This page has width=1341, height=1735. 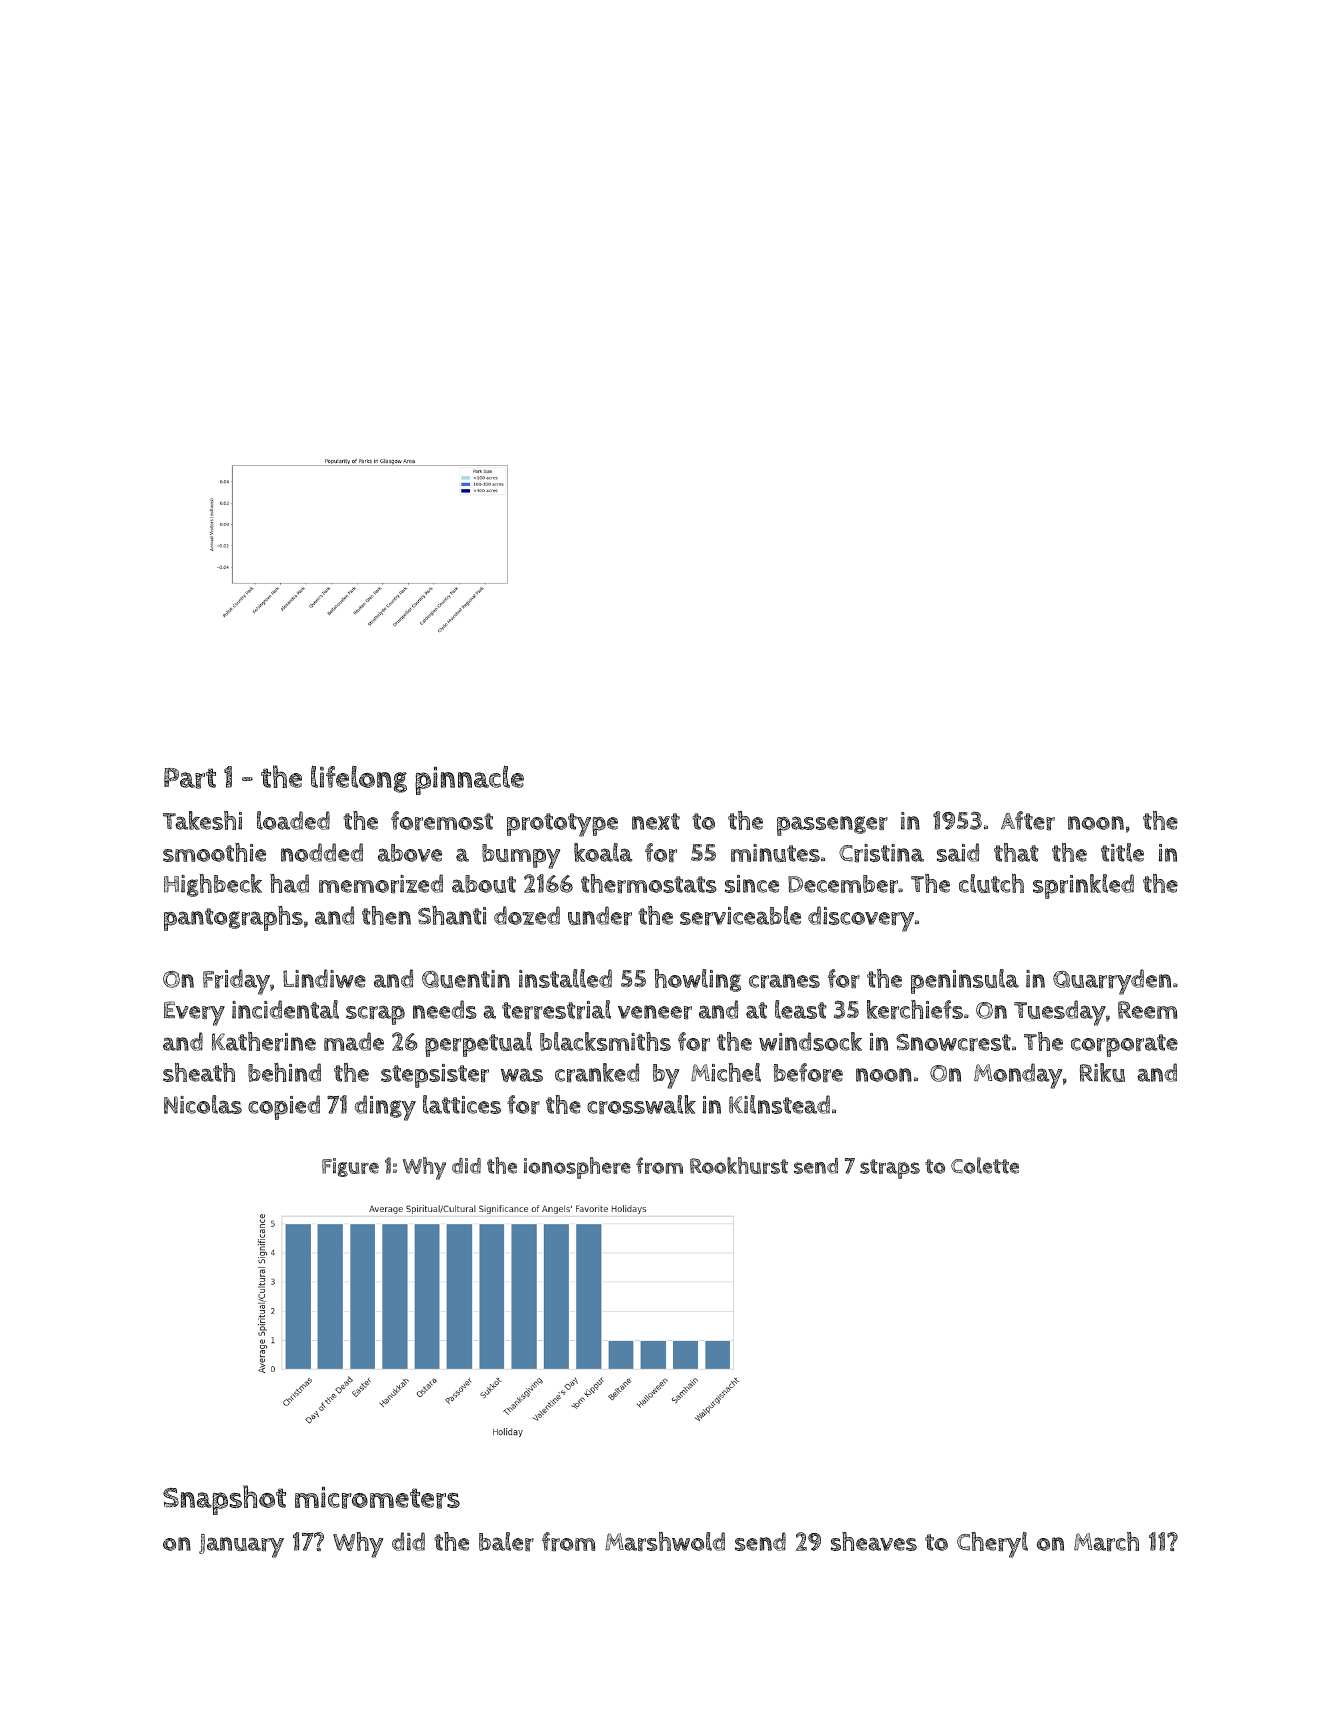 I want to click on After, so click(x=1028, y=820).
